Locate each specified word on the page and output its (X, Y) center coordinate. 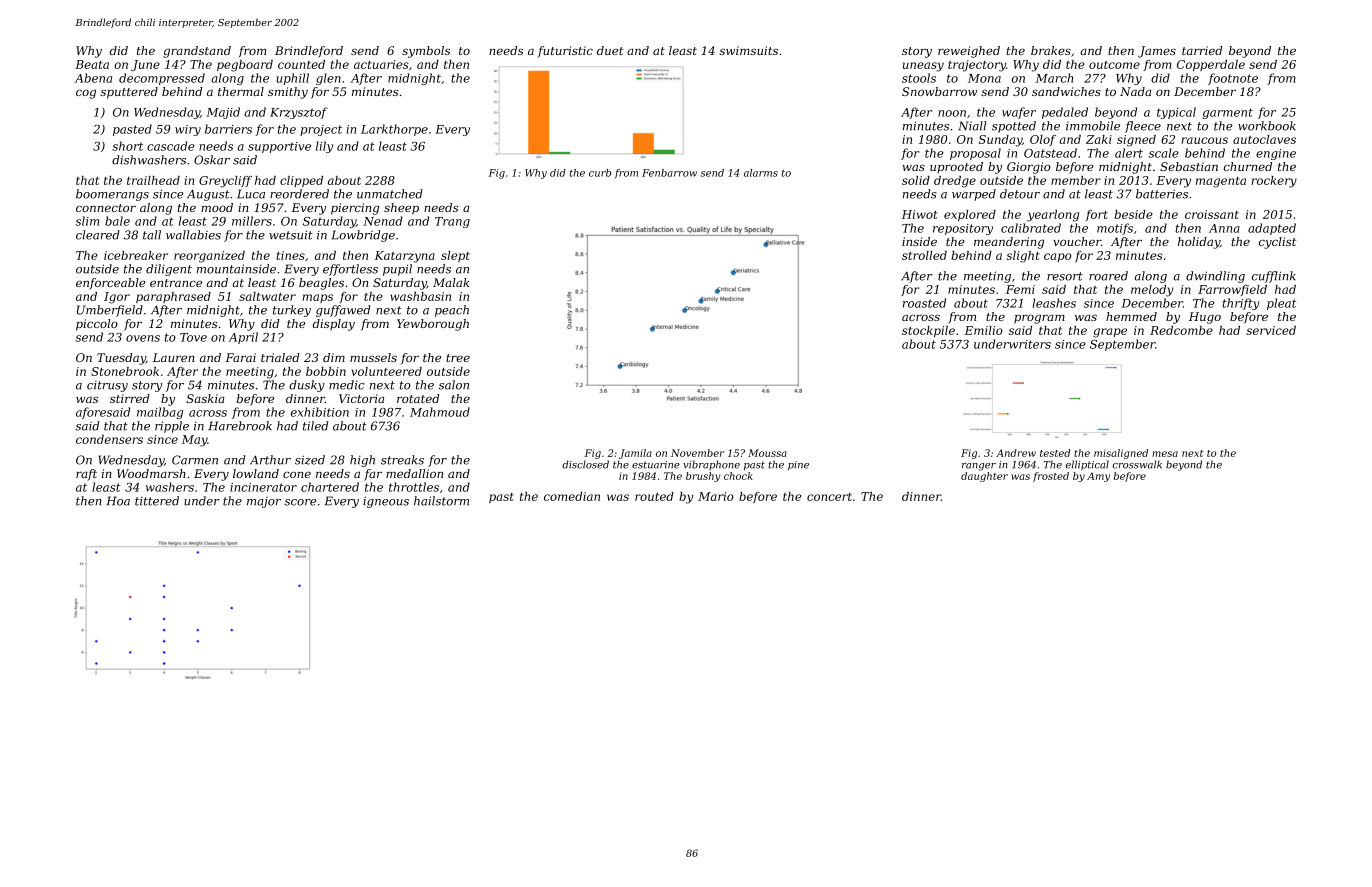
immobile (1093, 126)
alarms (761, 173)
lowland (256, 473)
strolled (924, 255)
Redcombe (1181, 330)
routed (654, 496)
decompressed (162, 79)
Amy (1098, 477)
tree (458, 358)
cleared (98, 235)
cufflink (1274, 277)
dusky (307, 386)
